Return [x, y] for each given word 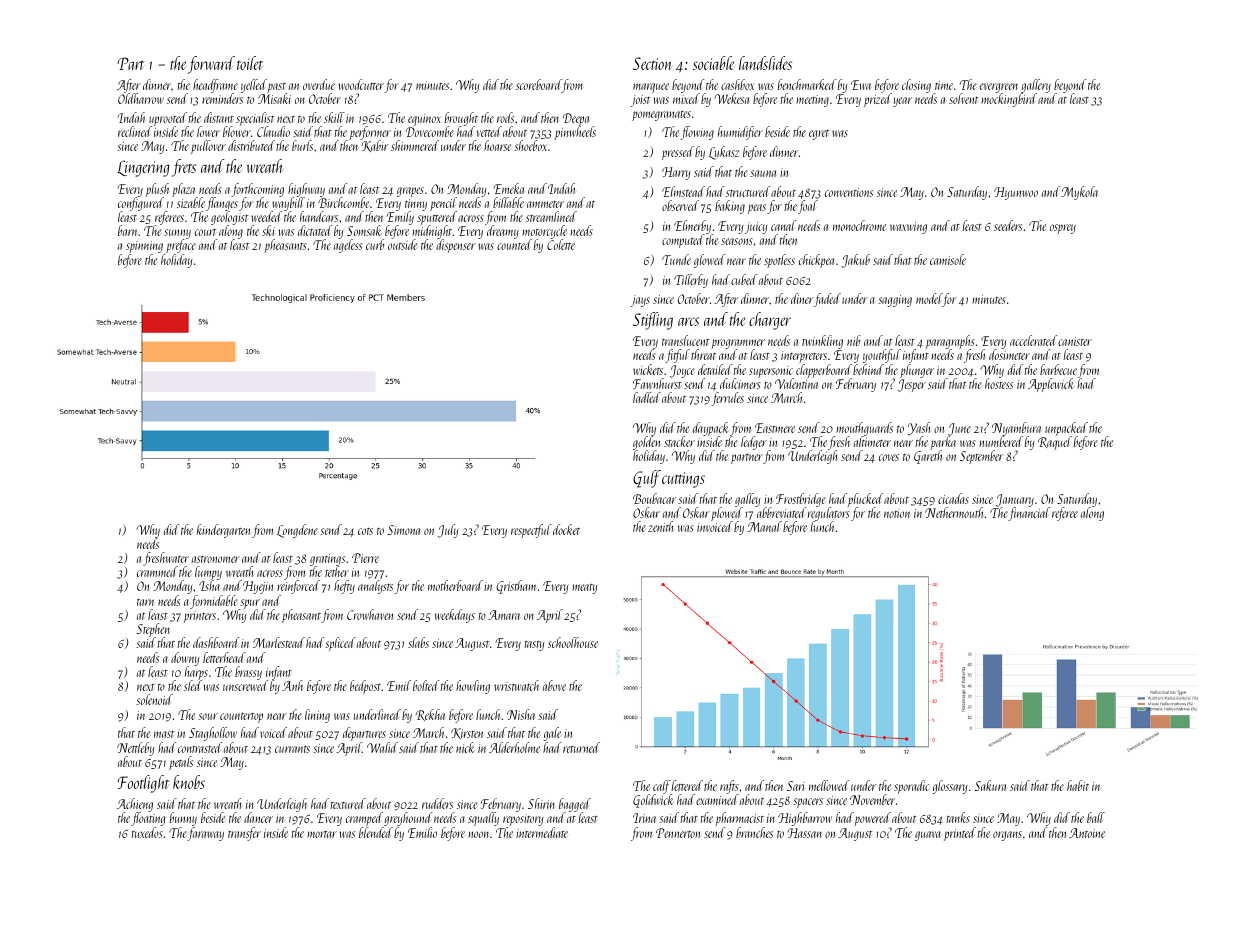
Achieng [135, 805]
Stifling [653, 321]
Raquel [1054, 443]
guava [928, 836]
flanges [222, 204]
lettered [687, 785]
